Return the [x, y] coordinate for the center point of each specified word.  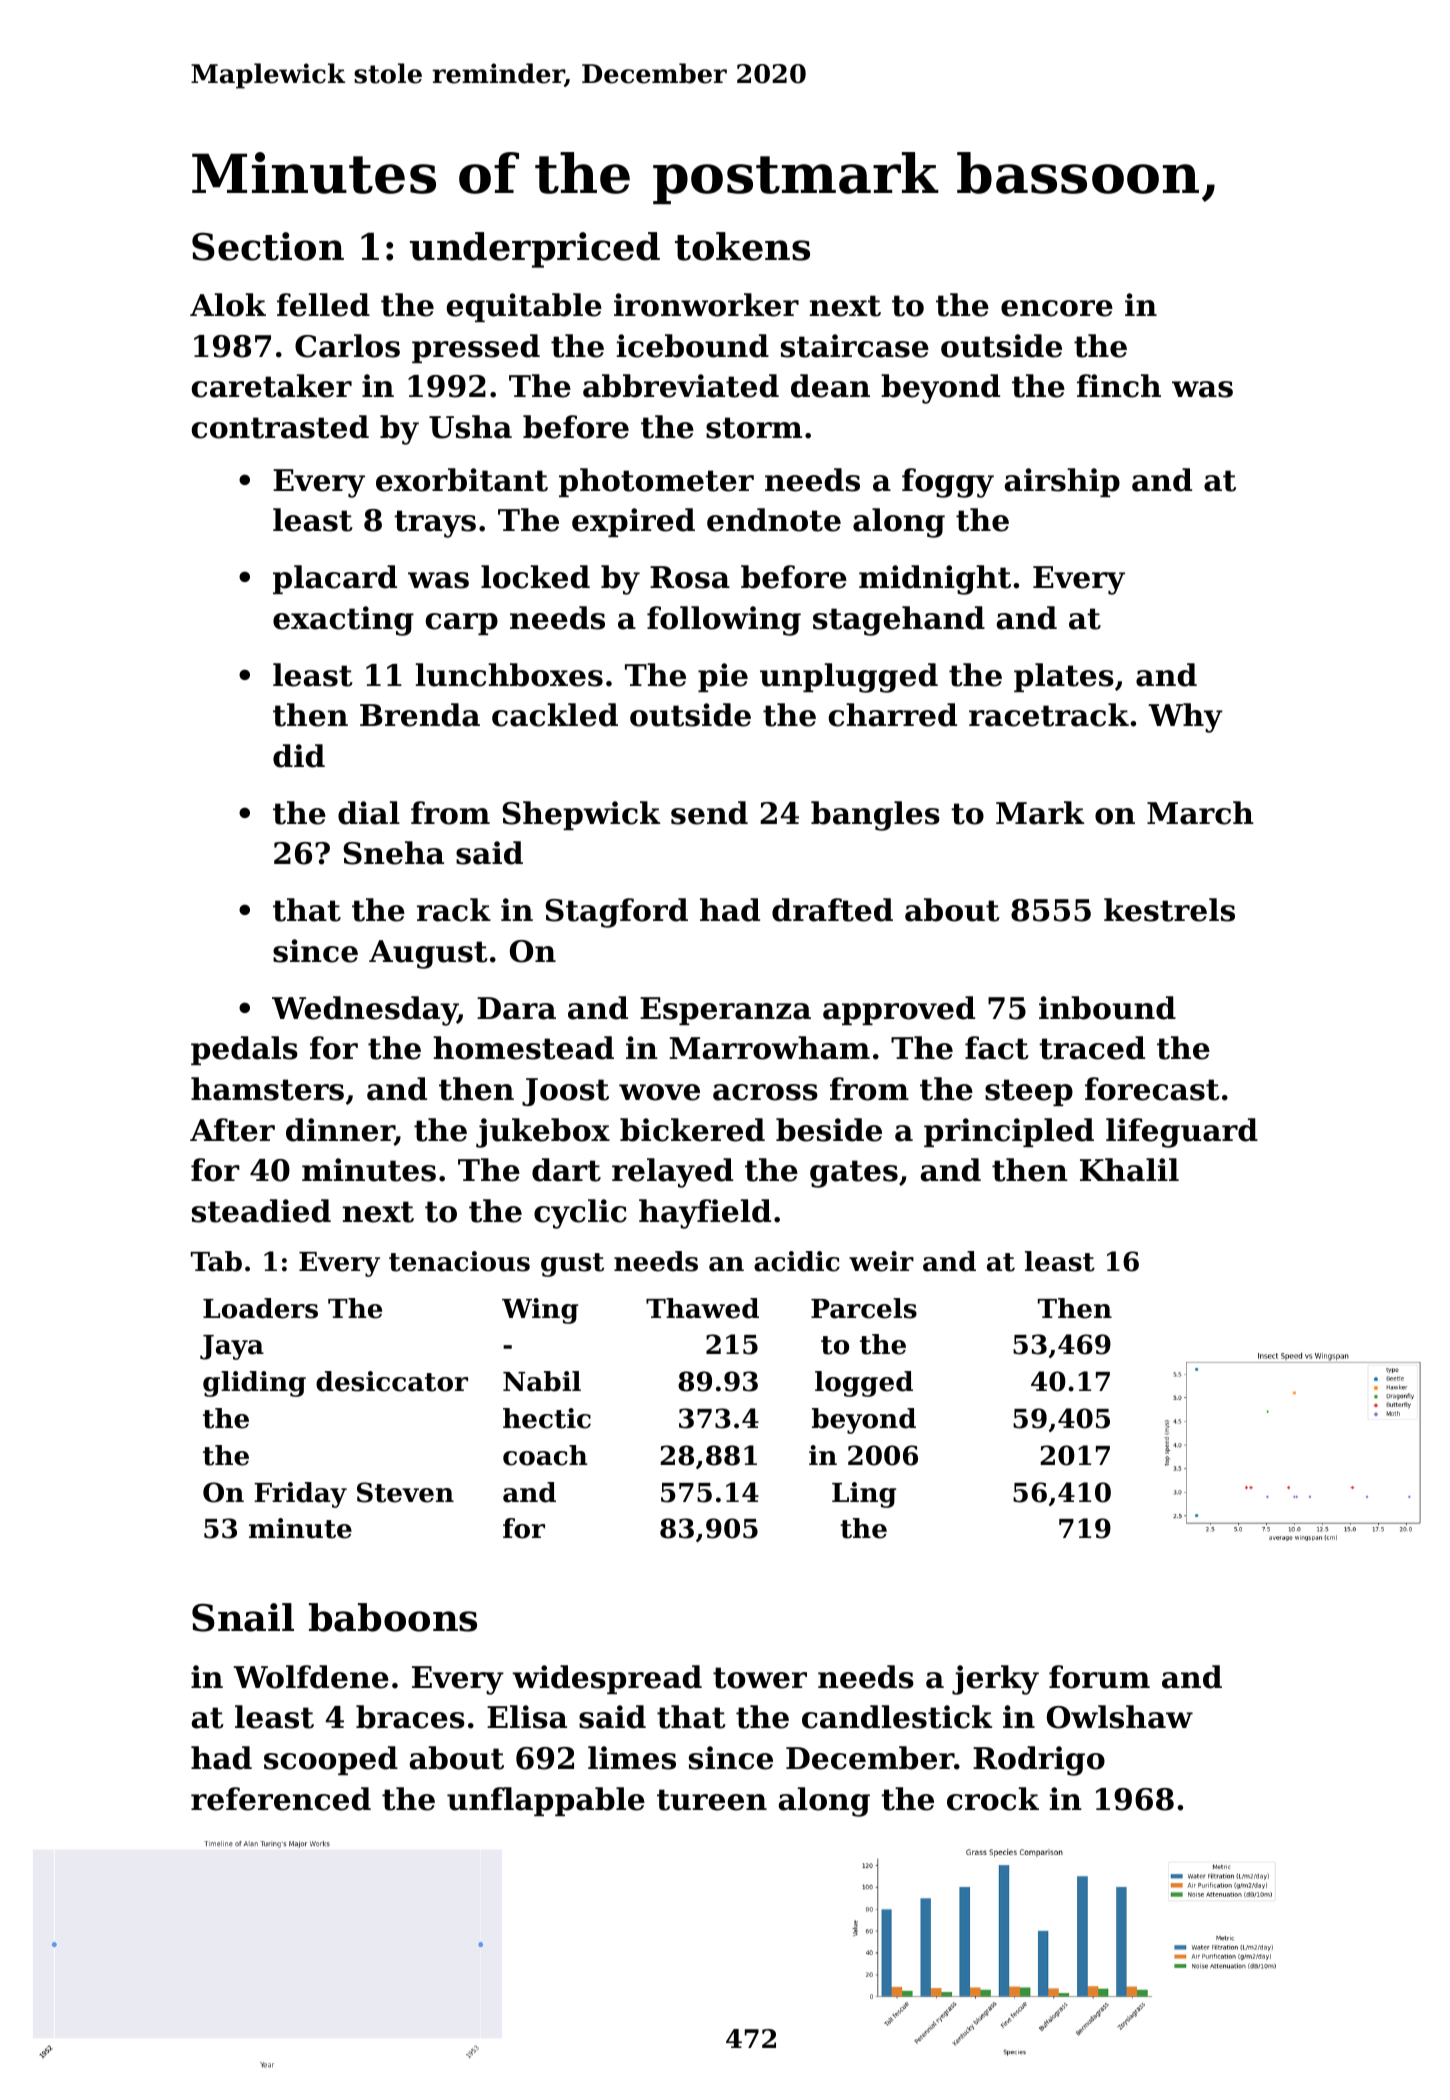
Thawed [702, 1308]
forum [1099, 1677]
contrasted [280, 427]
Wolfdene [311, 1677]
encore [1057, 308]
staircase [855, 346]
